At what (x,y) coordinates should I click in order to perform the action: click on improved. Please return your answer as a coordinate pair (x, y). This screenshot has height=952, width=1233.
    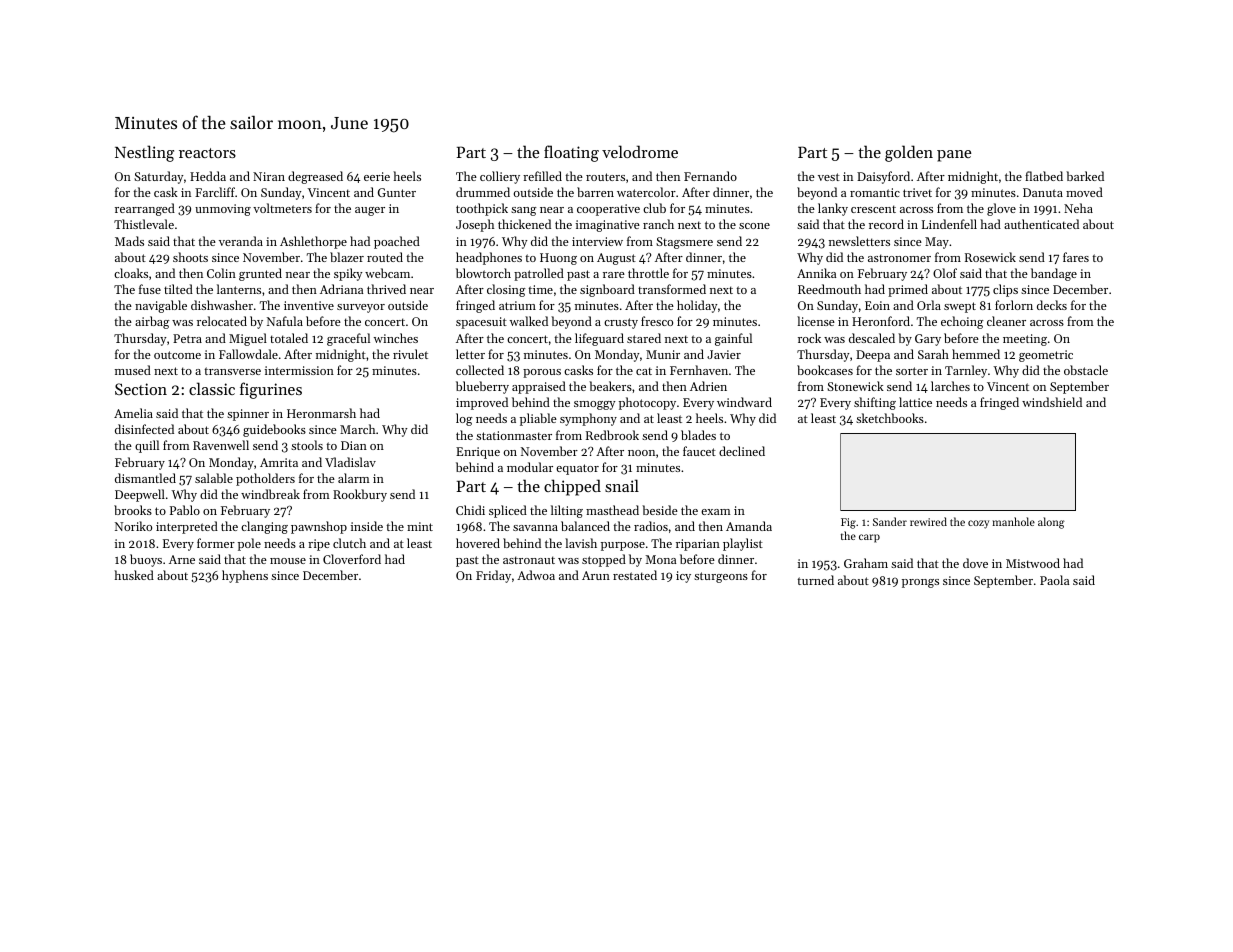
    Looking at the image, I should click on (482, 403).
